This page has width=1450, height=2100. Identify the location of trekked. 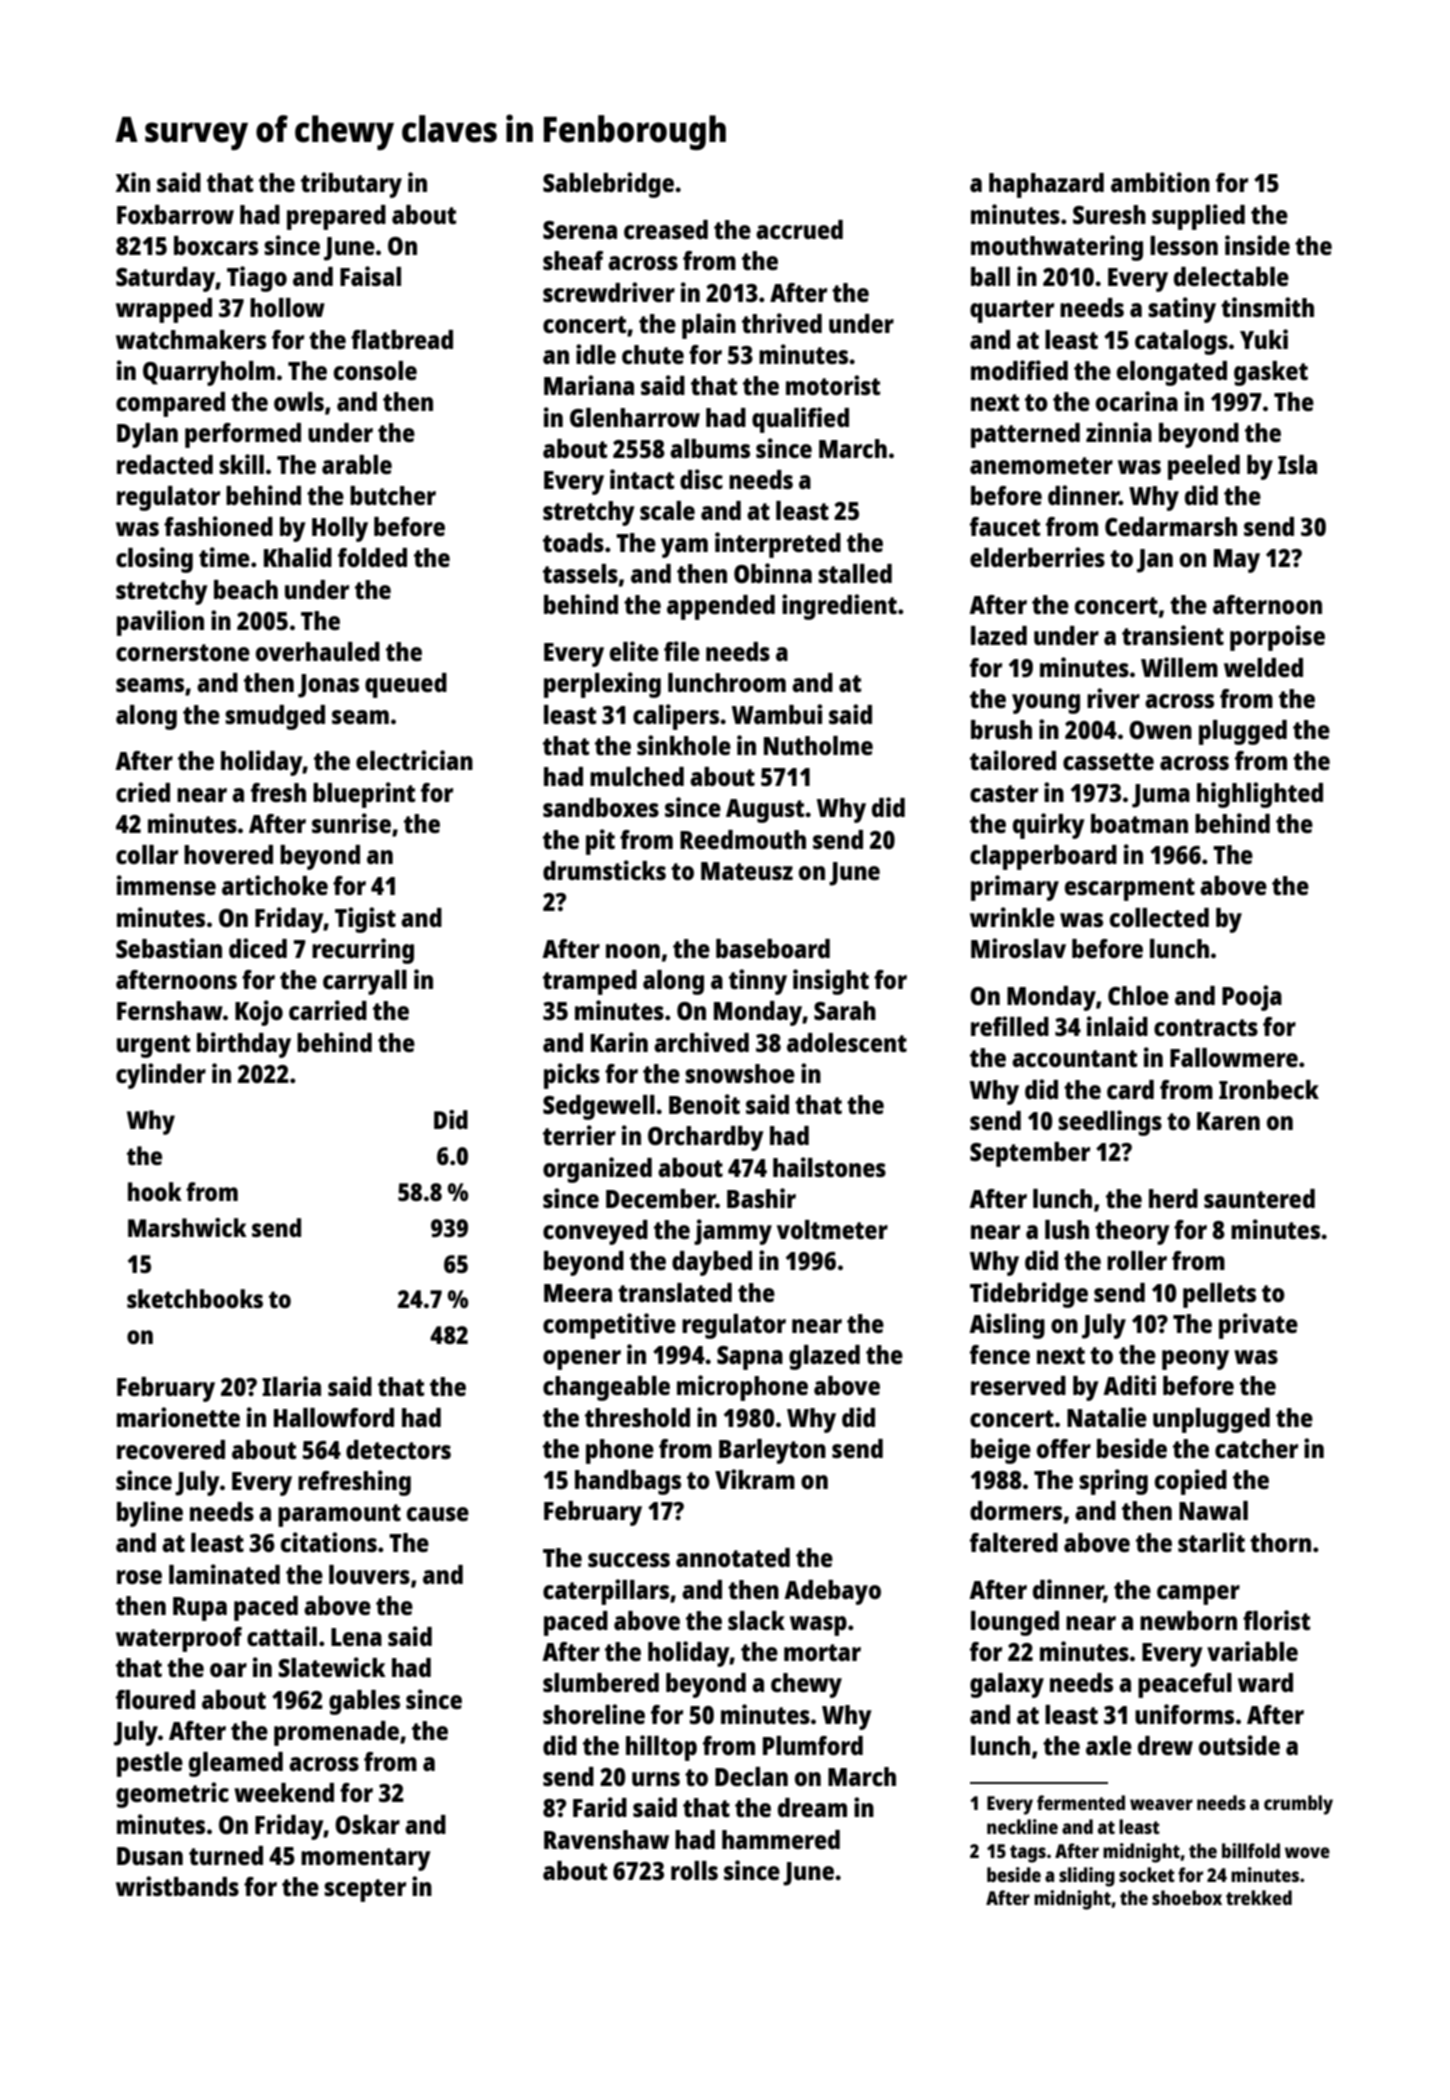
(1259, 1897).
